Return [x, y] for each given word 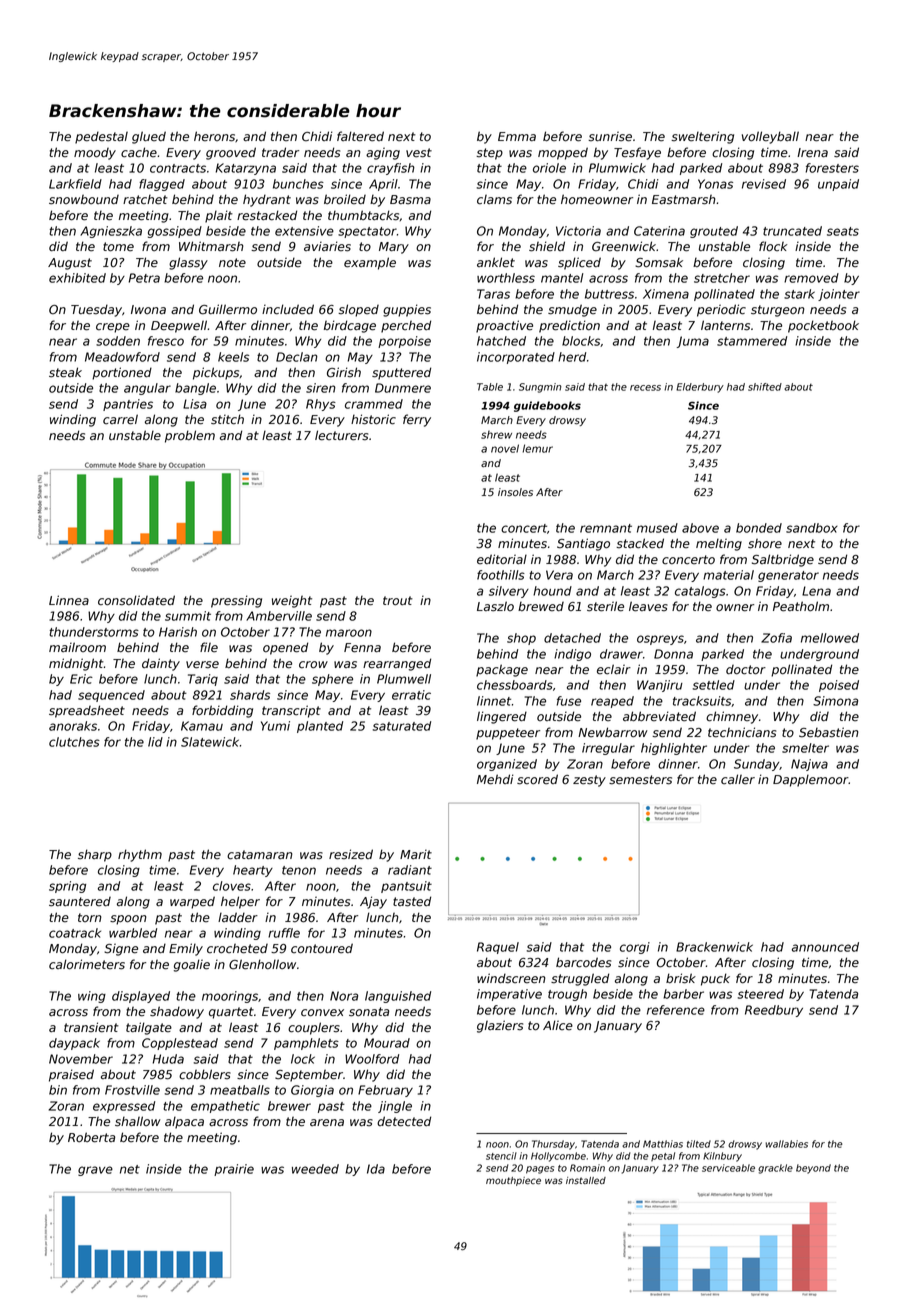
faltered [360, 136]
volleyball [770, 137]
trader [280, 152]
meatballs [240, 1090]
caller [738, 779]
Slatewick [210, 742]
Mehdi [495, 779]
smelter [805, 748]
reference [676, 1010]
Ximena [666, 294]
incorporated [516, 358]
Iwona [148, 309]
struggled [580, 979]
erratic [411, 695]
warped [192, 902]
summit [188, 616]
